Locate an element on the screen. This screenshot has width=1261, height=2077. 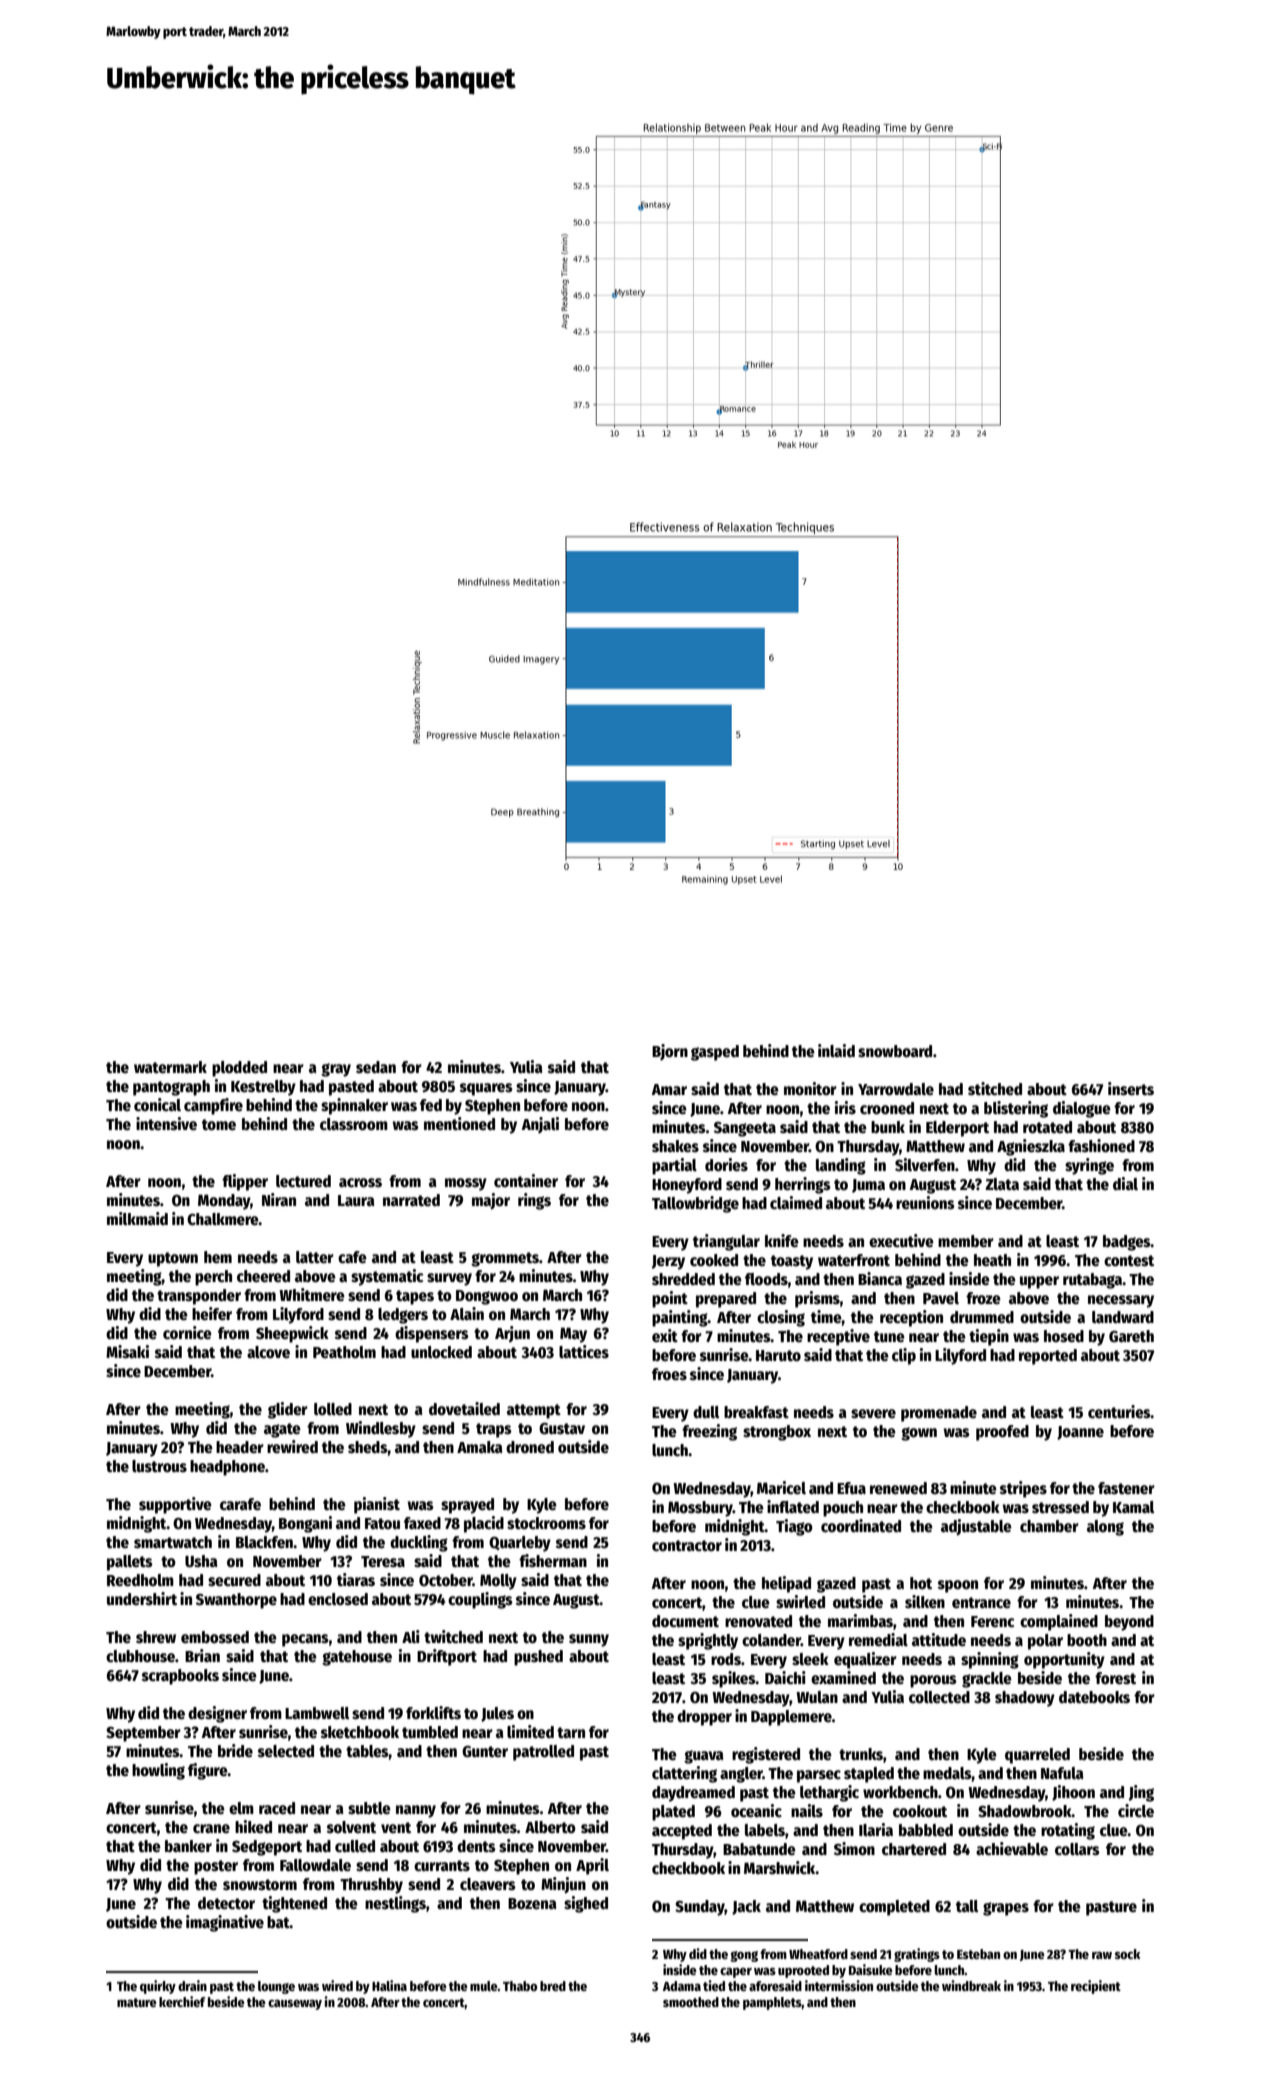
quirky is located at coordinates (158, 1987).
